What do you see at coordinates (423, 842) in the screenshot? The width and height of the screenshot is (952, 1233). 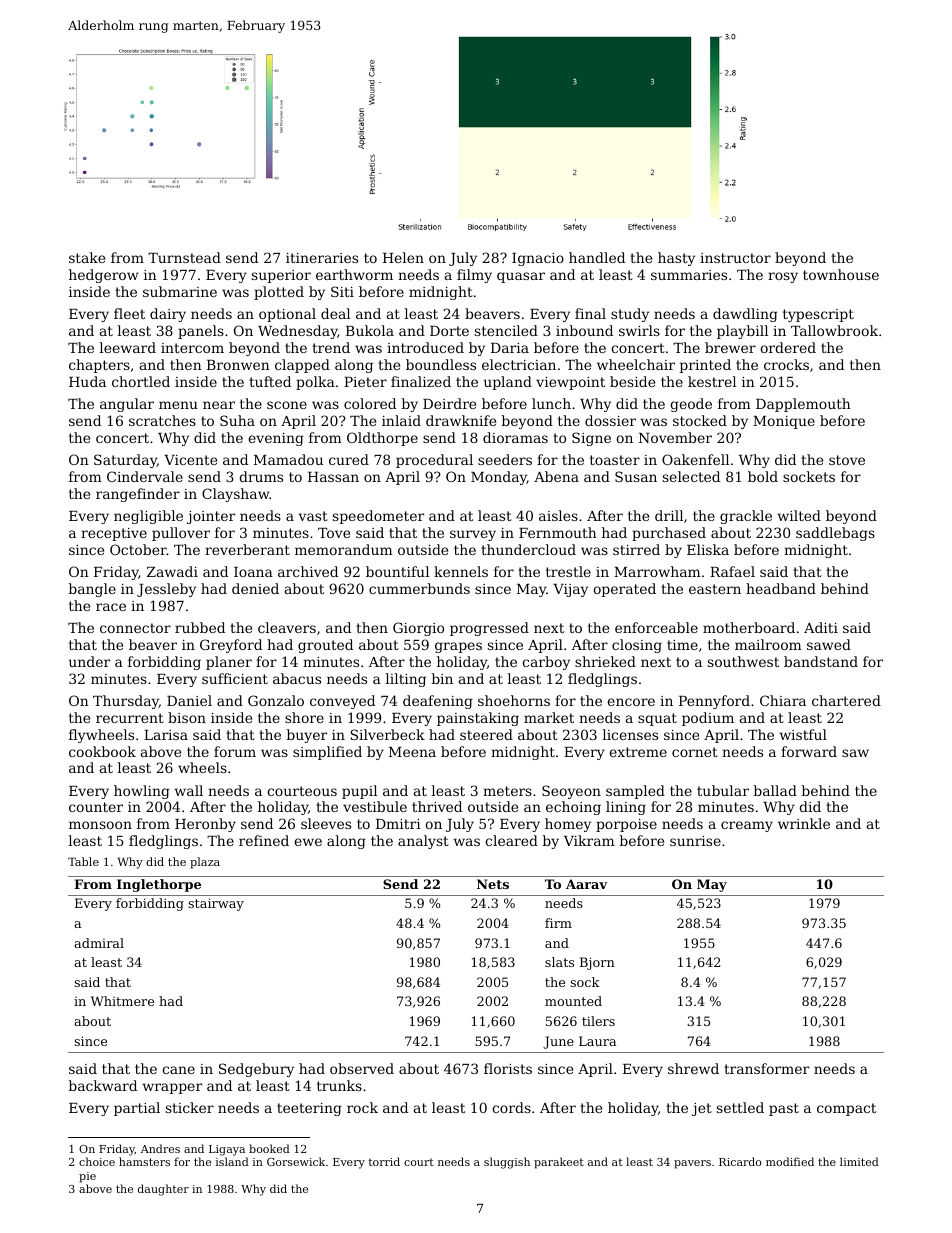 I see `analyst` at bounding box center [423, 842].
